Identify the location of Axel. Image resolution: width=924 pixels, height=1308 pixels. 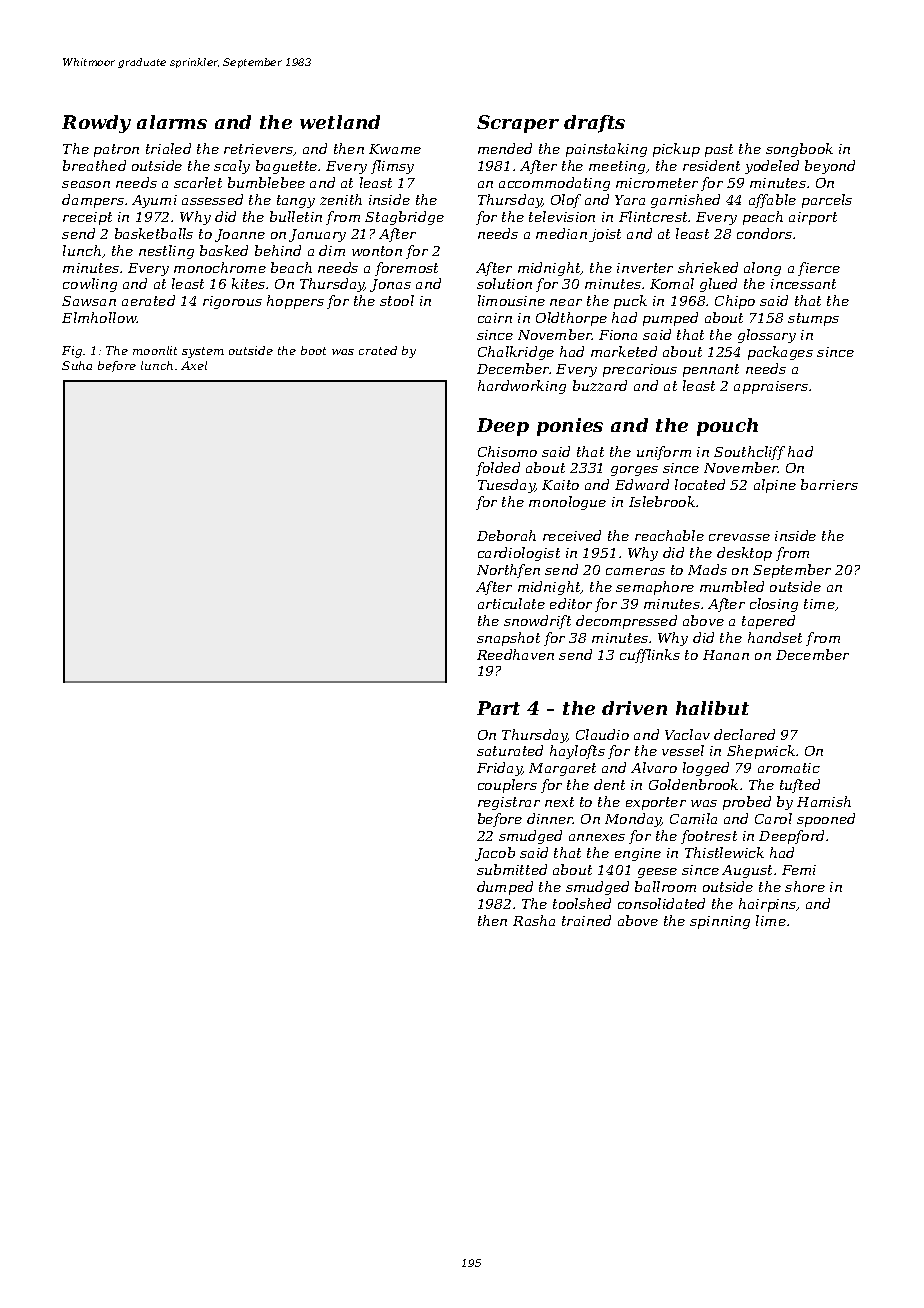
(194, 365).
